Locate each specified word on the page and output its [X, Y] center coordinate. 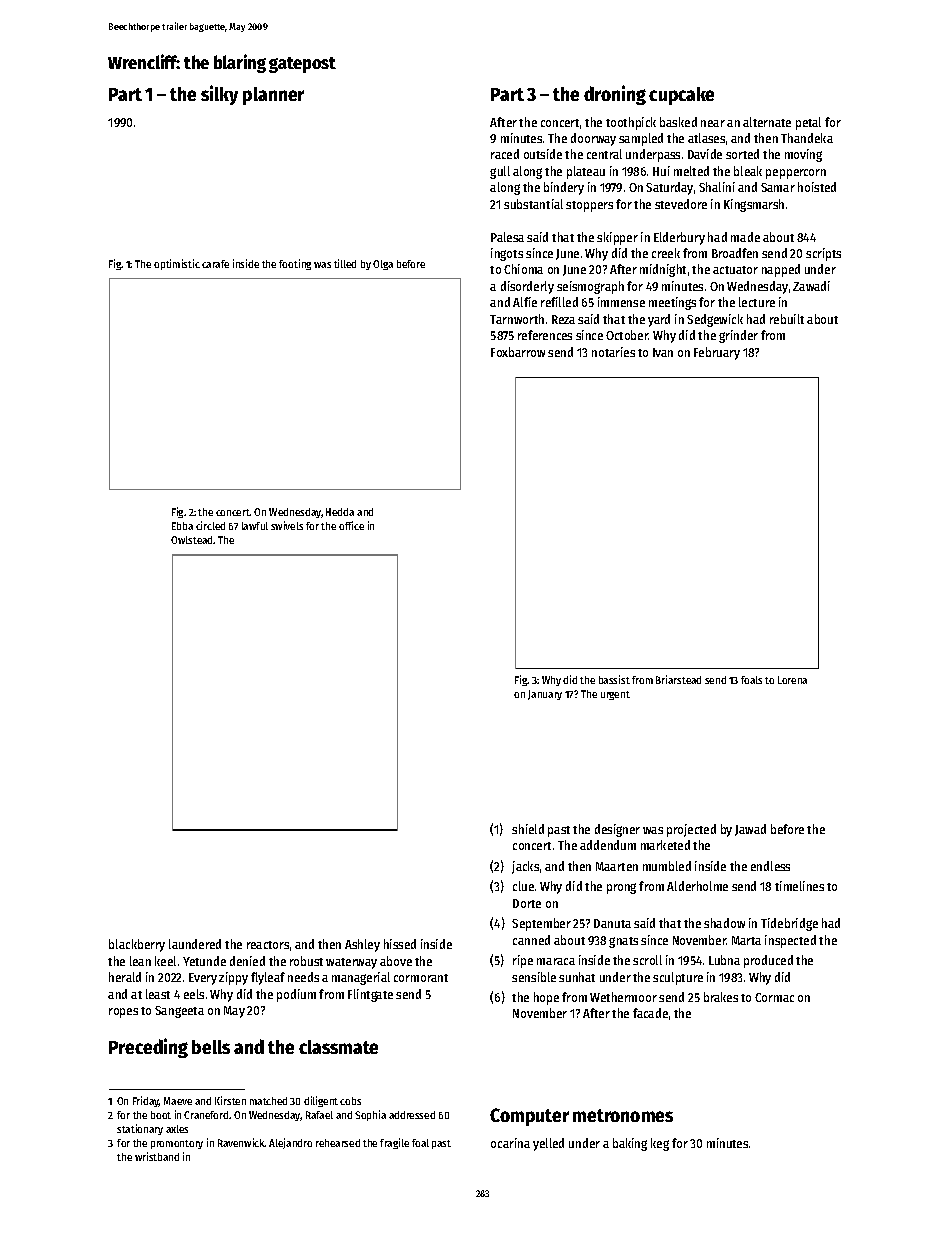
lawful [255, 526]
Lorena [792, 680]
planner [273, 96]
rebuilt [787, 319]
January [545, 695]
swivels [287, 525]
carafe [215, 264]
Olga [383, 265]
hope [546, 998]
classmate [338, 1047]
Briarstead [678, 679]
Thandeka [807, 138]
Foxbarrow [518, 352]
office [351, 525]
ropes [123, 1013]
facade [650, 1013]
